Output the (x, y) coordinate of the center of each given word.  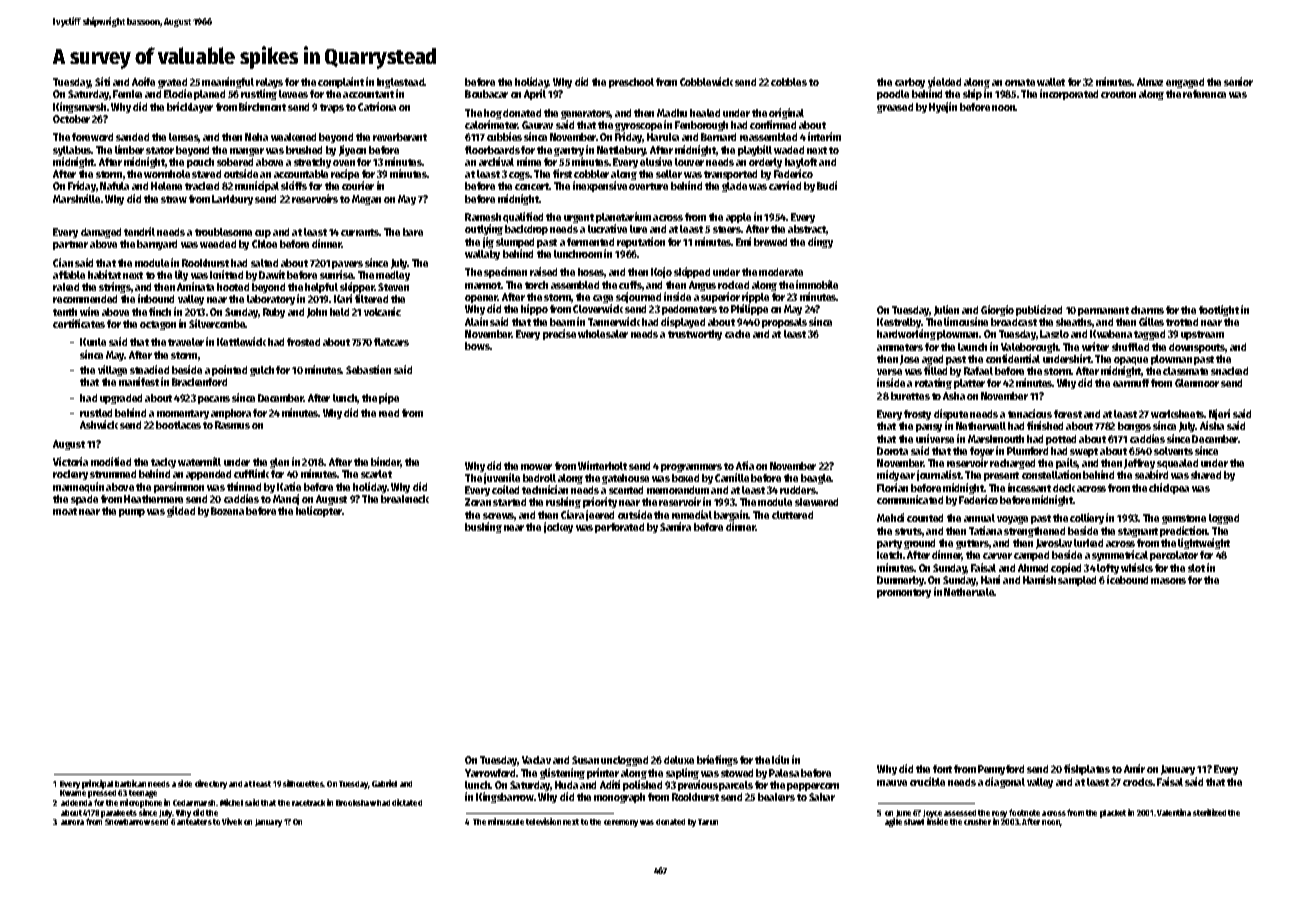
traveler (186, 342)
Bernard (718, 137)
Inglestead (401, 84)
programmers (691, 468)
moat (65, 511)
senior (1238, 81)
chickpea (1169, 488)
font (942, 769)
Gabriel (384, 783)
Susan (585, 760)
